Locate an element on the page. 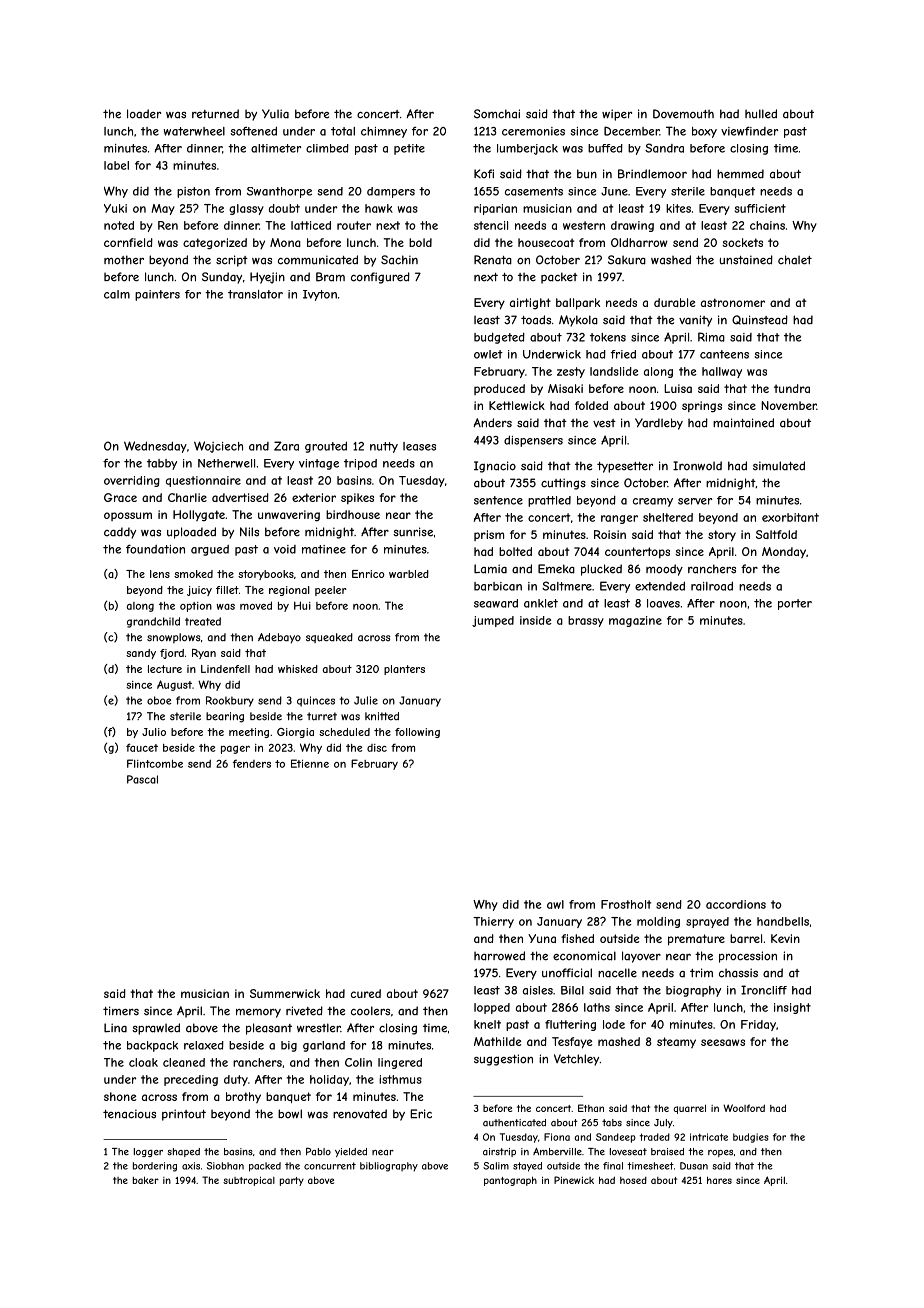 Image resolution: width=924 pixels, height=1308 pixels. handbells is located at coordinates (783, 921).
